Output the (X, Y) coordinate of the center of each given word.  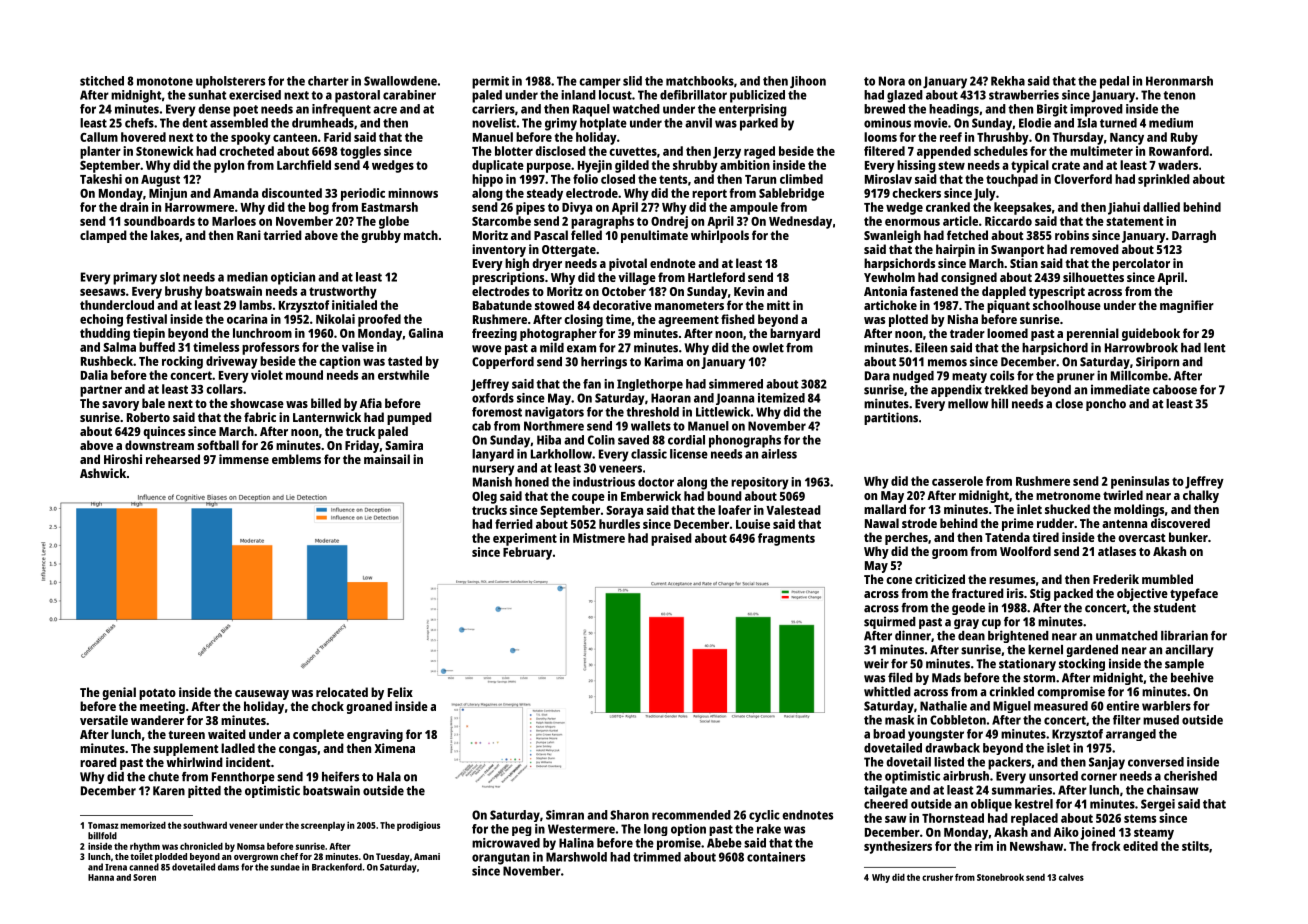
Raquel (591, 110)
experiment (525, 539)
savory (120, 406)
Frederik (1116, 579)
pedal (1114, 82)
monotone (165, 81)
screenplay (323, 826)
